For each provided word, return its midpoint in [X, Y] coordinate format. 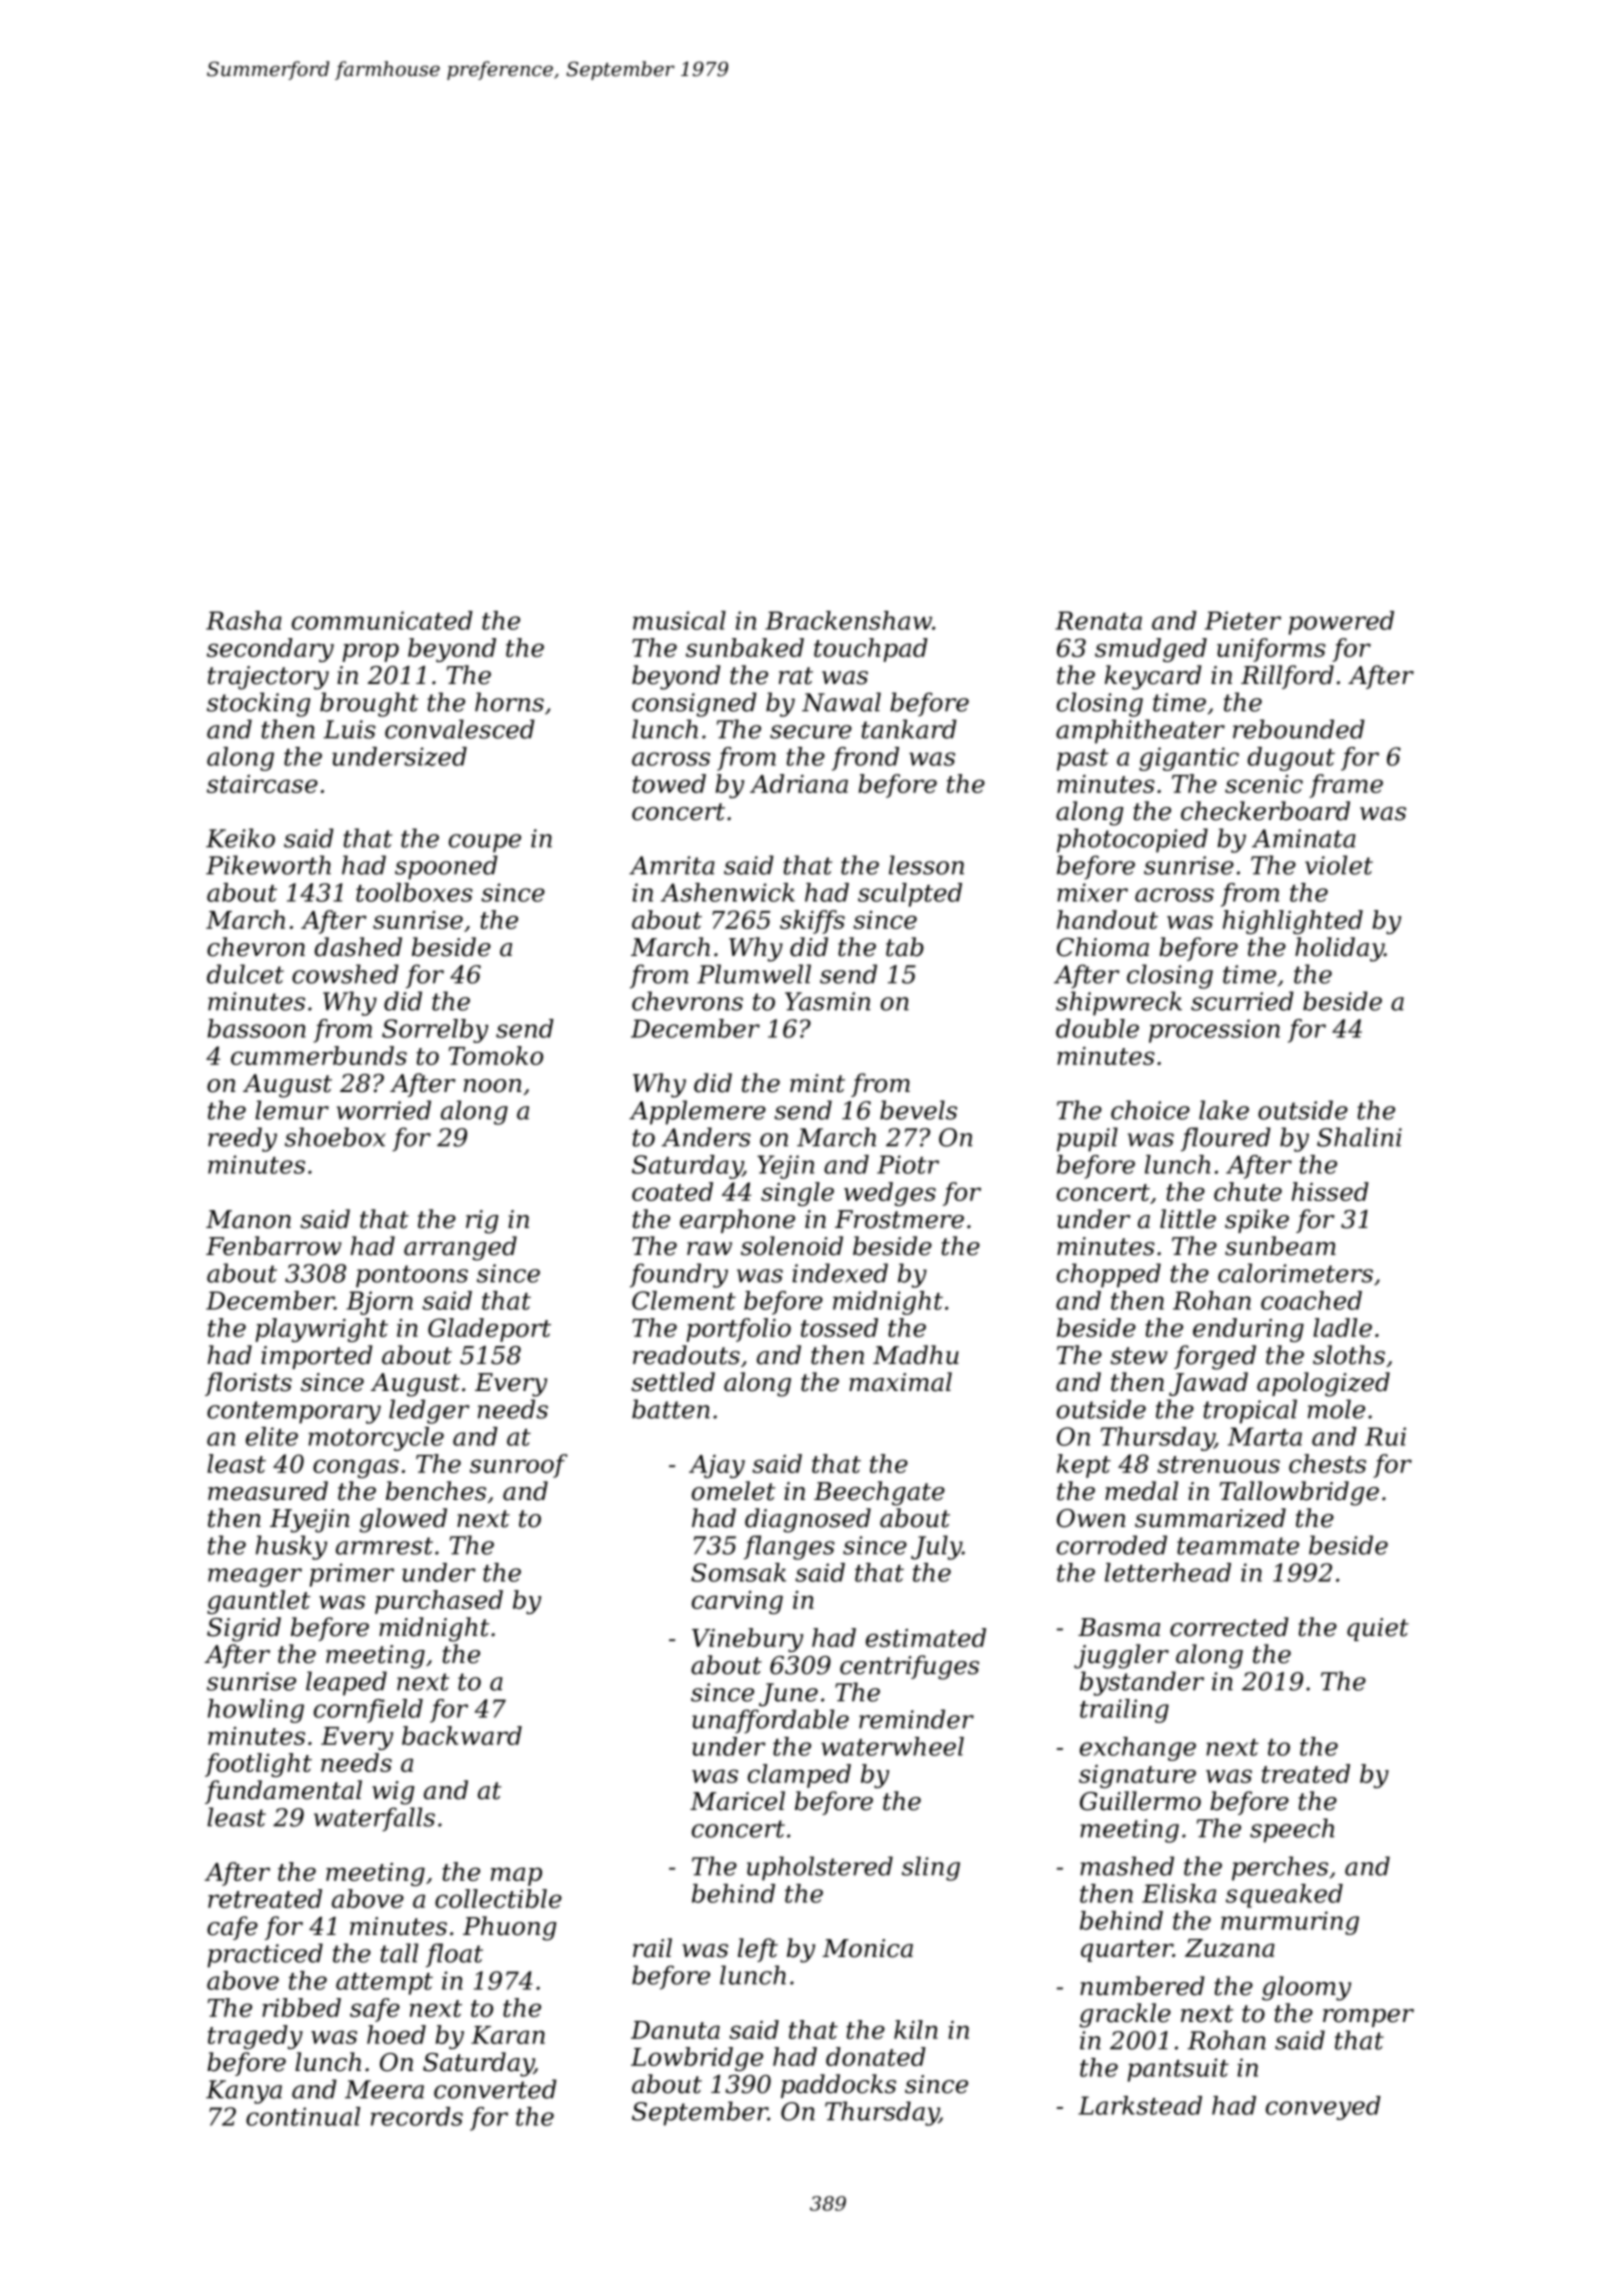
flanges [789, 1547]
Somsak [738, 1572]
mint [817, 1083]
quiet [1378, 1629]
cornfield [368, 1711]
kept [1084, 1466]
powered [1341, 623]
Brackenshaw [848, 620]
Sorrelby [435, 1031]
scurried [1242, 1001]
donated [876, 2056]
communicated [382, 620]
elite [272, 1436]
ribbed [301, 2007]
